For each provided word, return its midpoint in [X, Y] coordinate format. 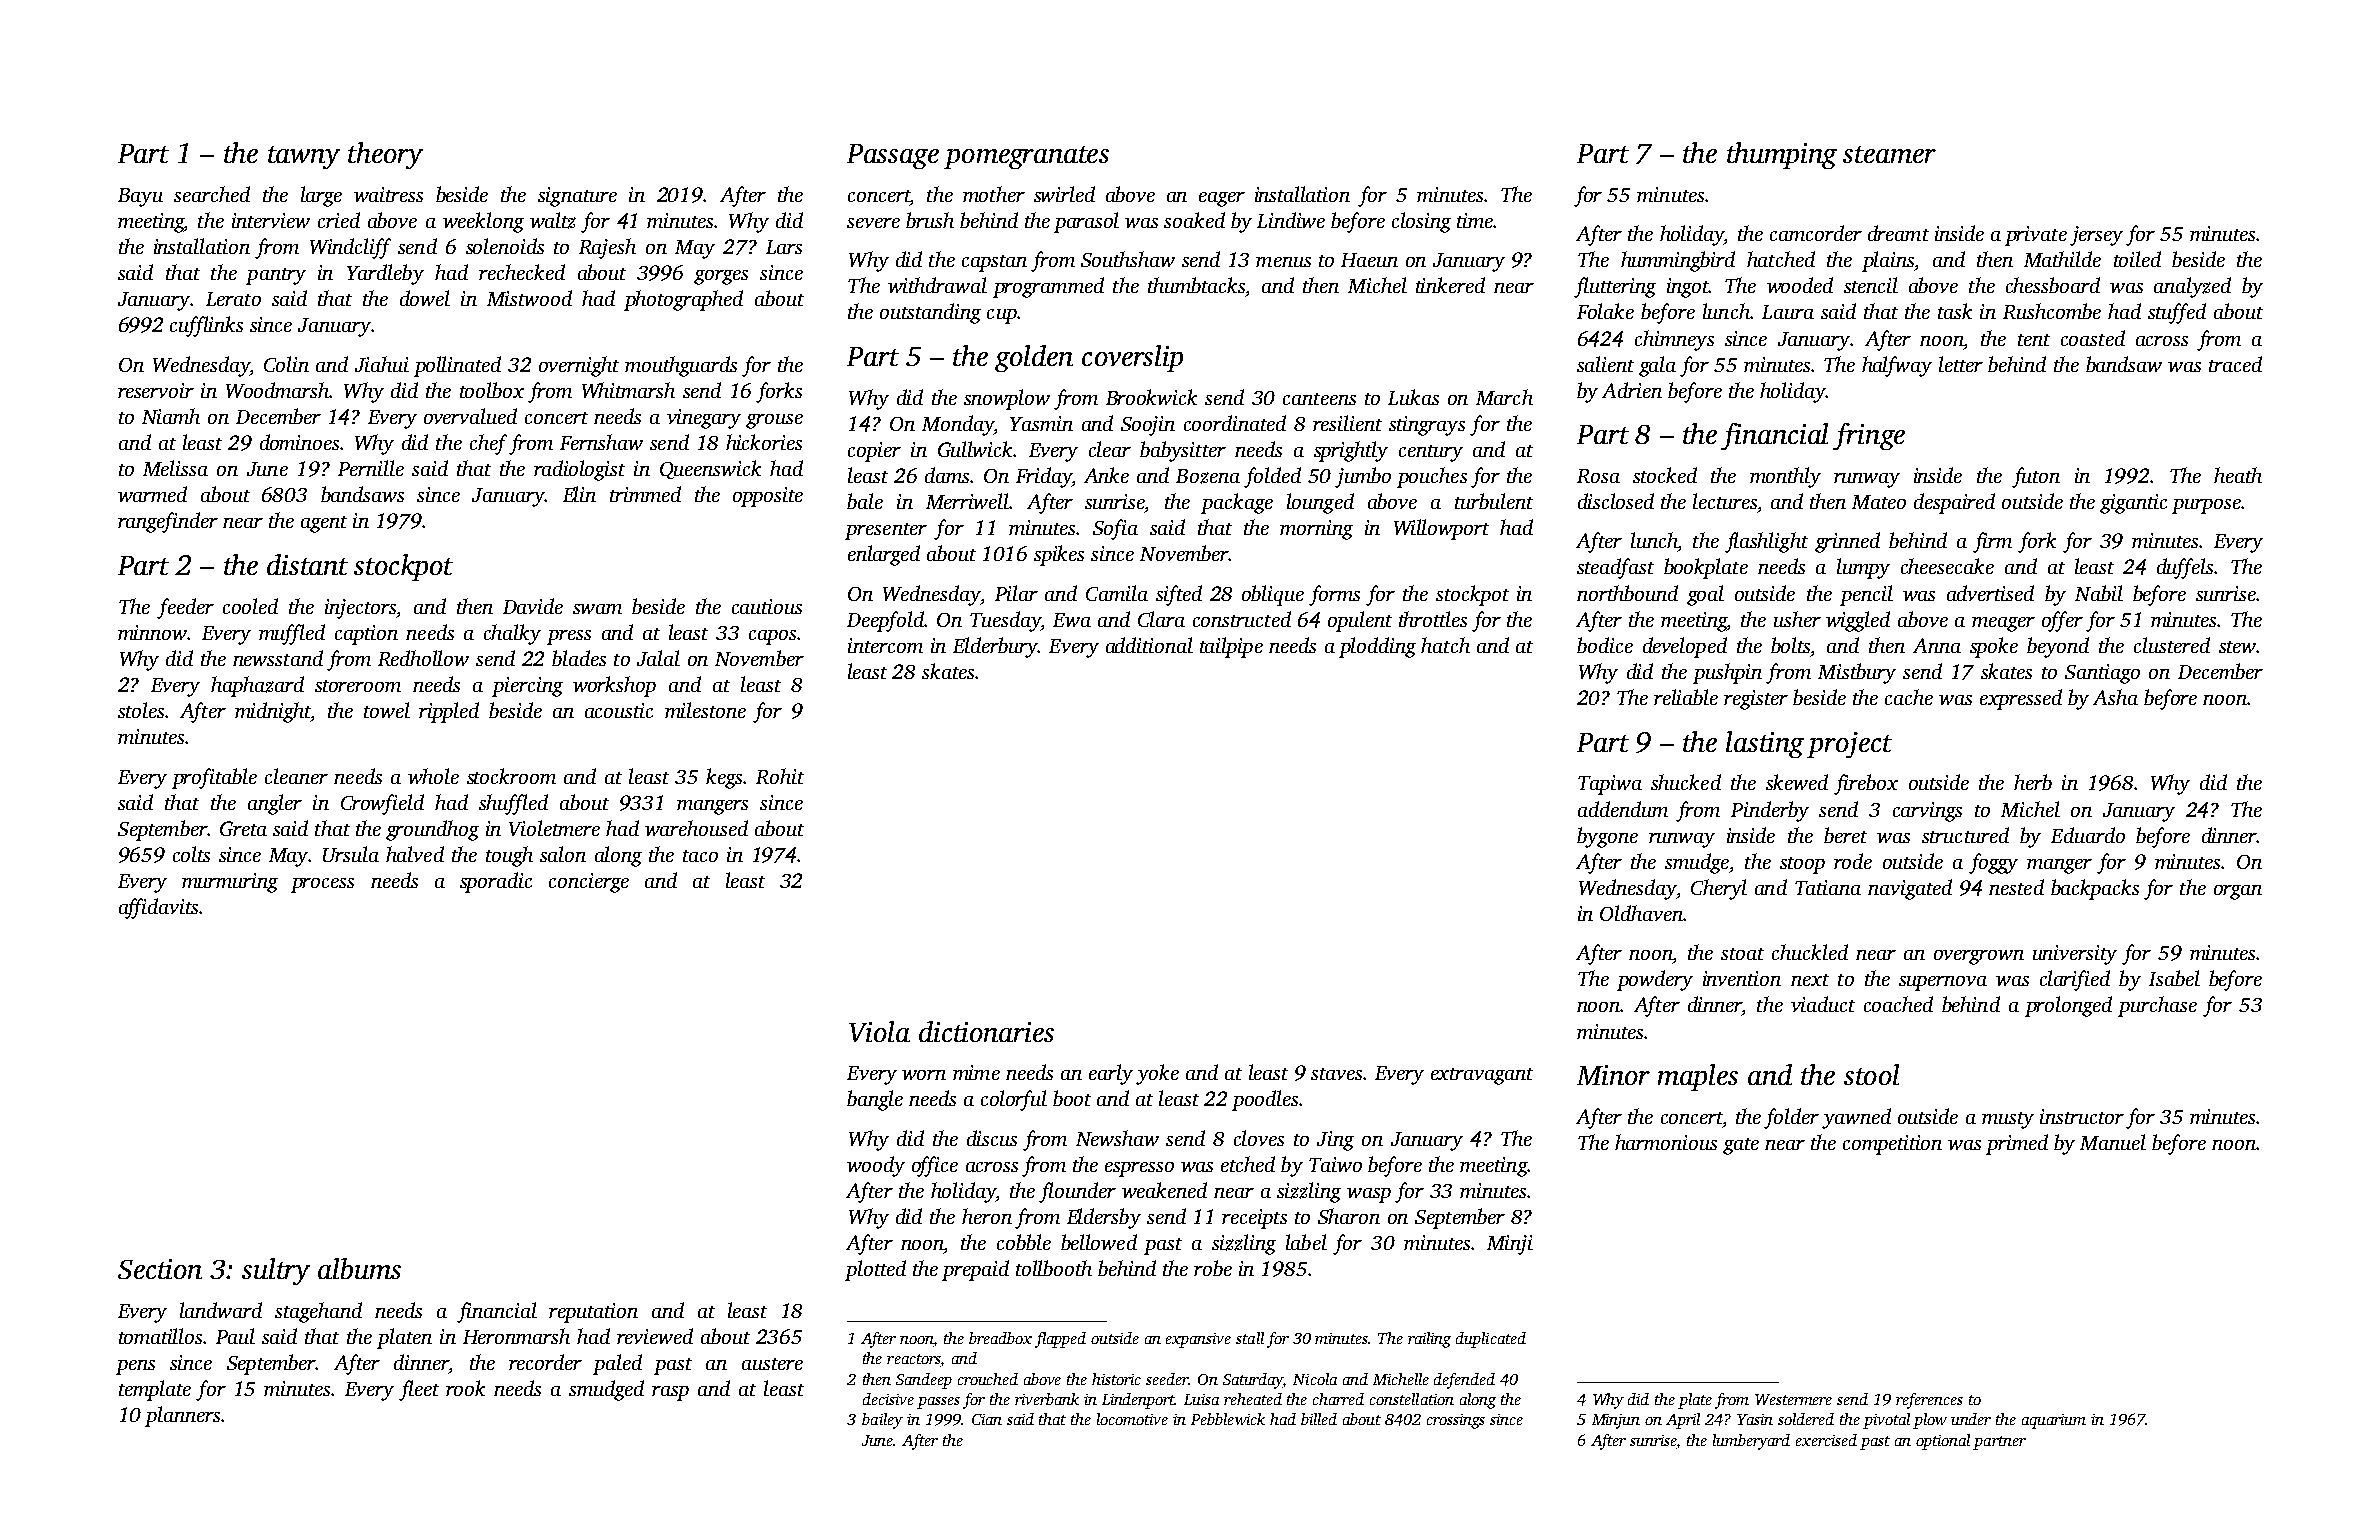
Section [160, 1269]
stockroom [511, 776]
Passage [893, 156]
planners [182, 1416]
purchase [2157, 1006]
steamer [1889, 154]
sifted [1179, 595]
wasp [1369, 1195]
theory [385, 155]
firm [1992, 542]
